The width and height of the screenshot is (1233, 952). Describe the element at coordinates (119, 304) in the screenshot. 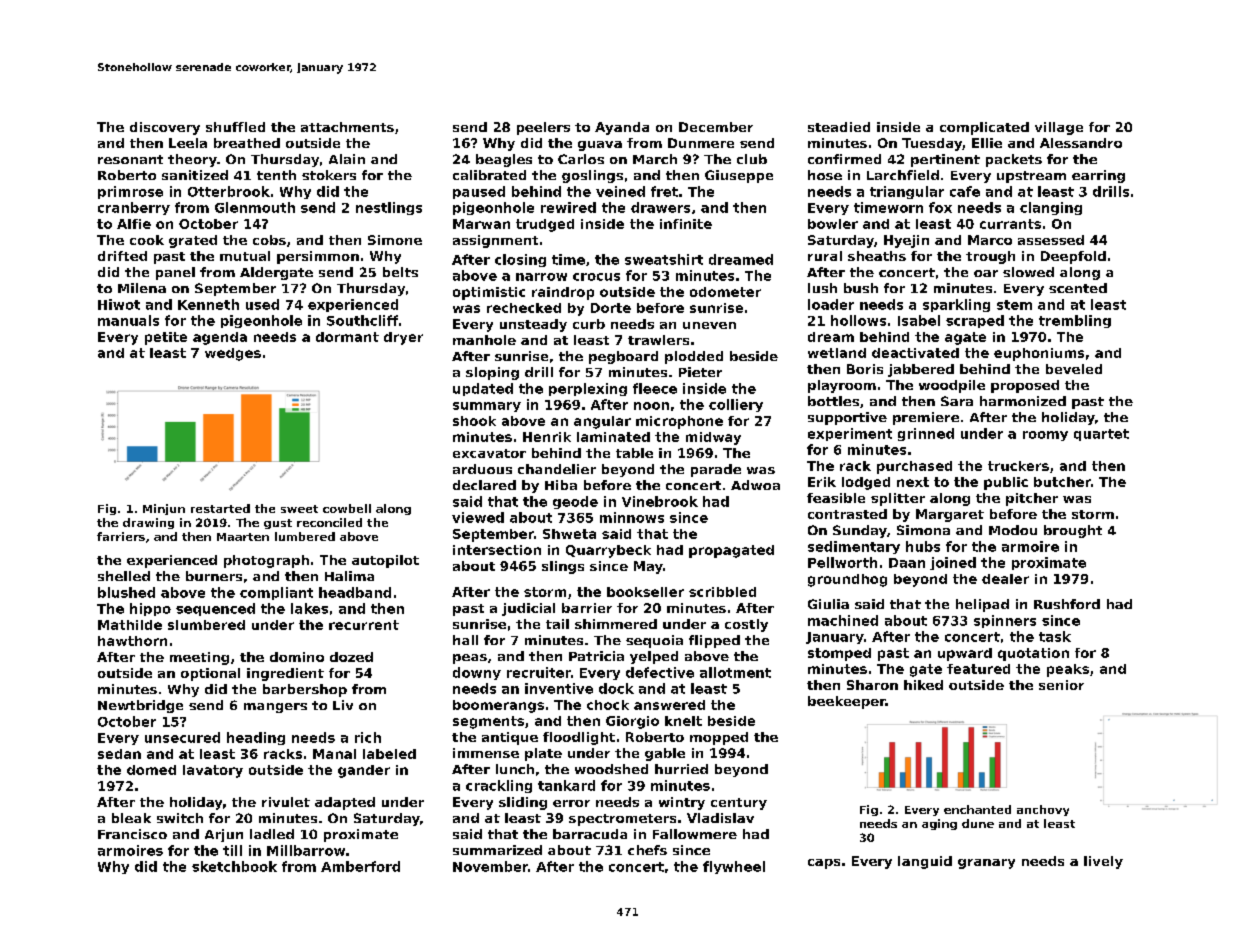

I see `Hiwot` at that location.
